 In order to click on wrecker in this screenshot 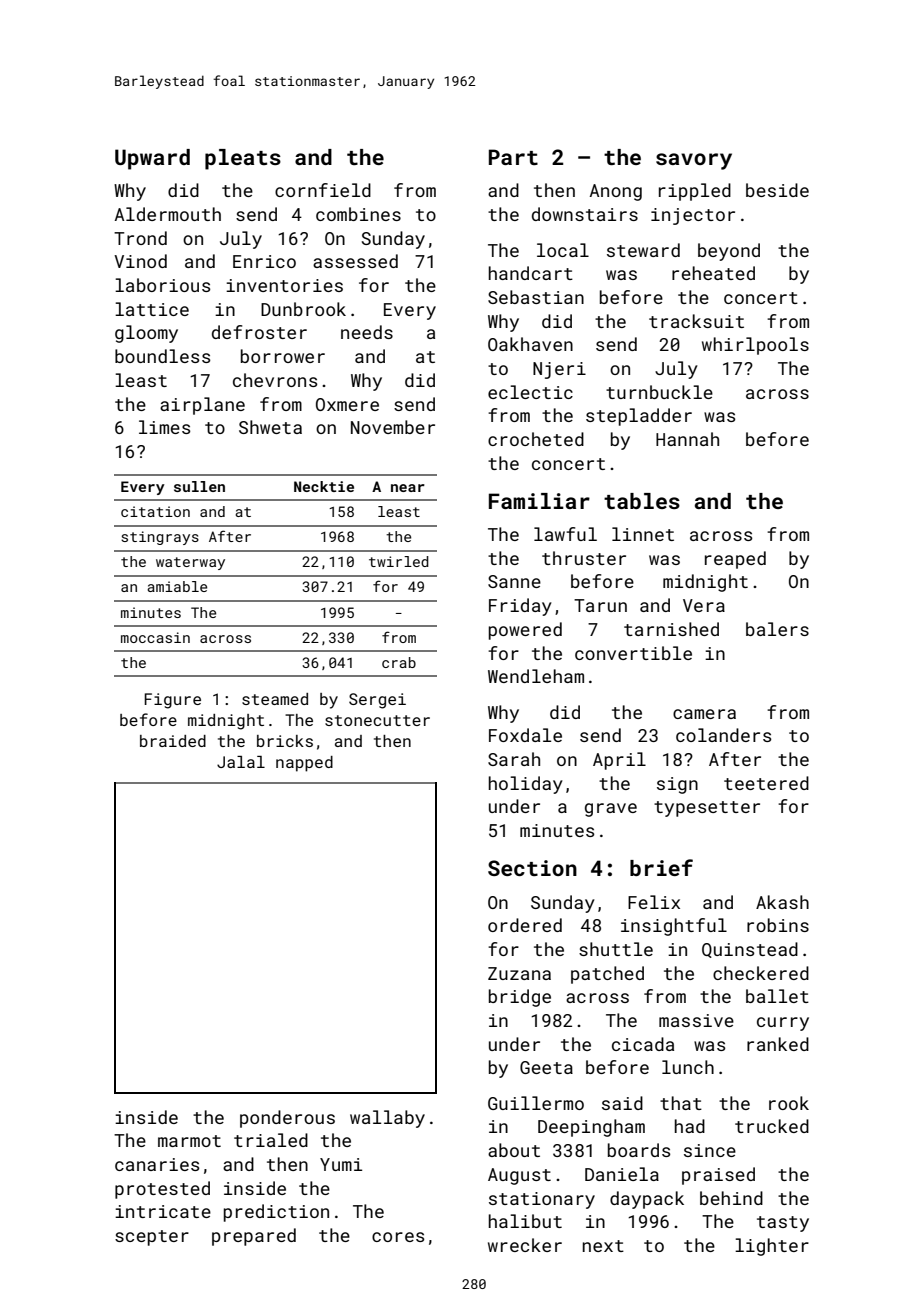, I will do `click(525, 1245)`.
